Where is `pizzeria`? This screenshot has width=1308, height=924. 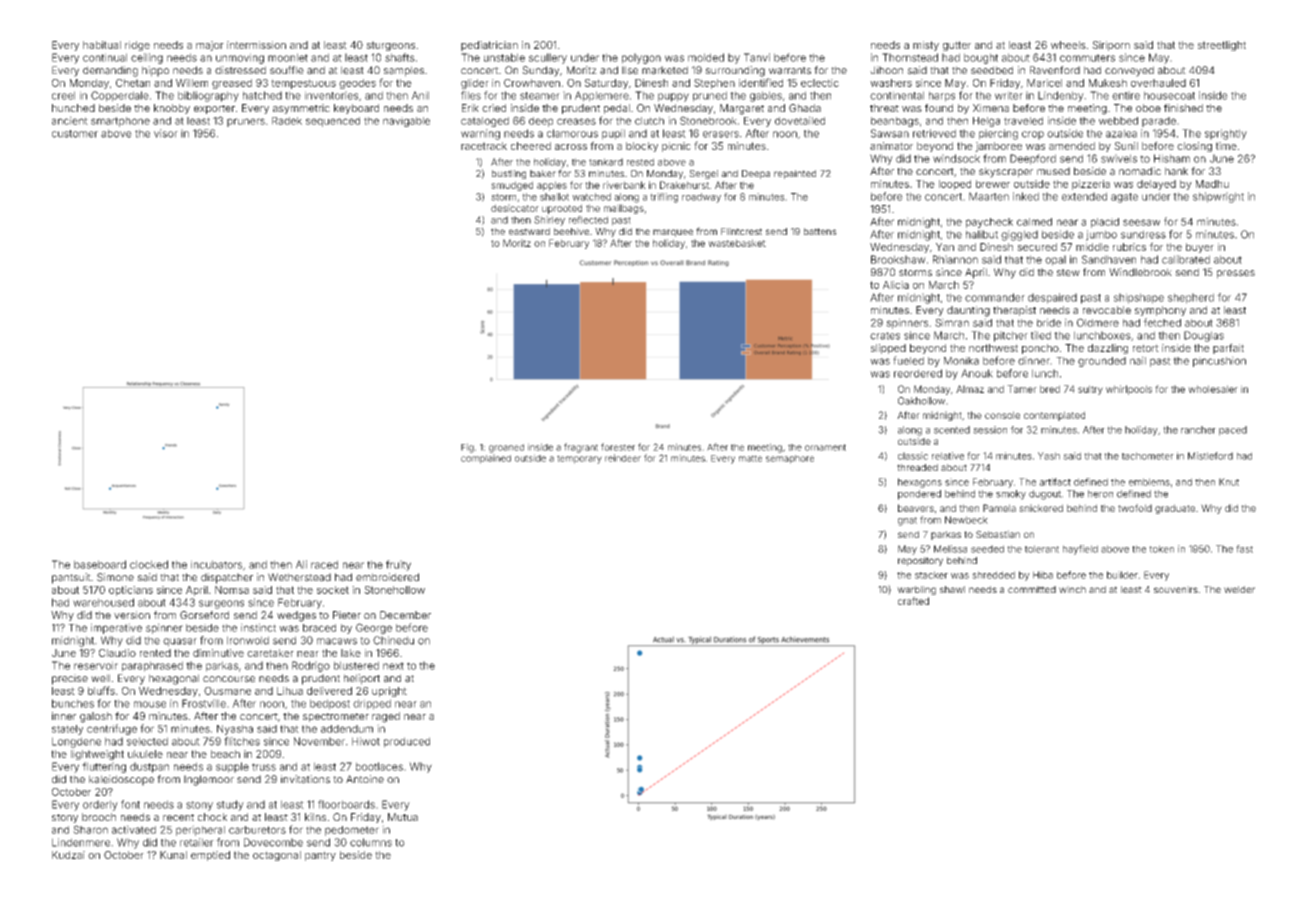
pizzeria is located at coordinates (1091, 185).
